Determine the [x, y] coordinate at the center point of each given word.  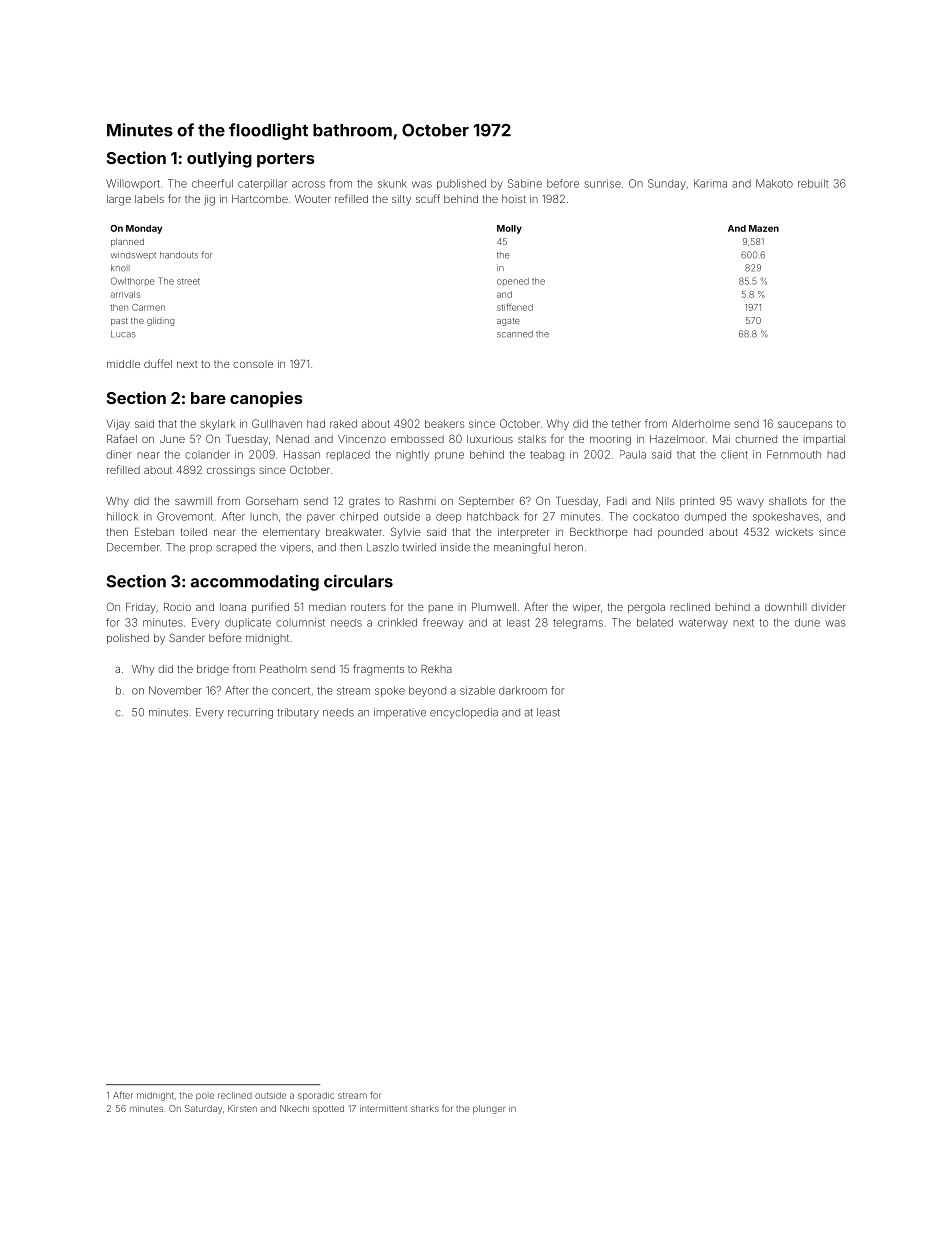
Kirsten [242, 1108]
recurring [250, 713]
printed [697, 502]
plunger [489, 1109]
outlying [219, 159]
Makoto [774, 183]
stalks [532, 439]
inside [455, 547]
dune [807, 622]
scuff [428, 198]
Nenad [292, 439]
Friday [141, 608]
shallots [788, 501]
